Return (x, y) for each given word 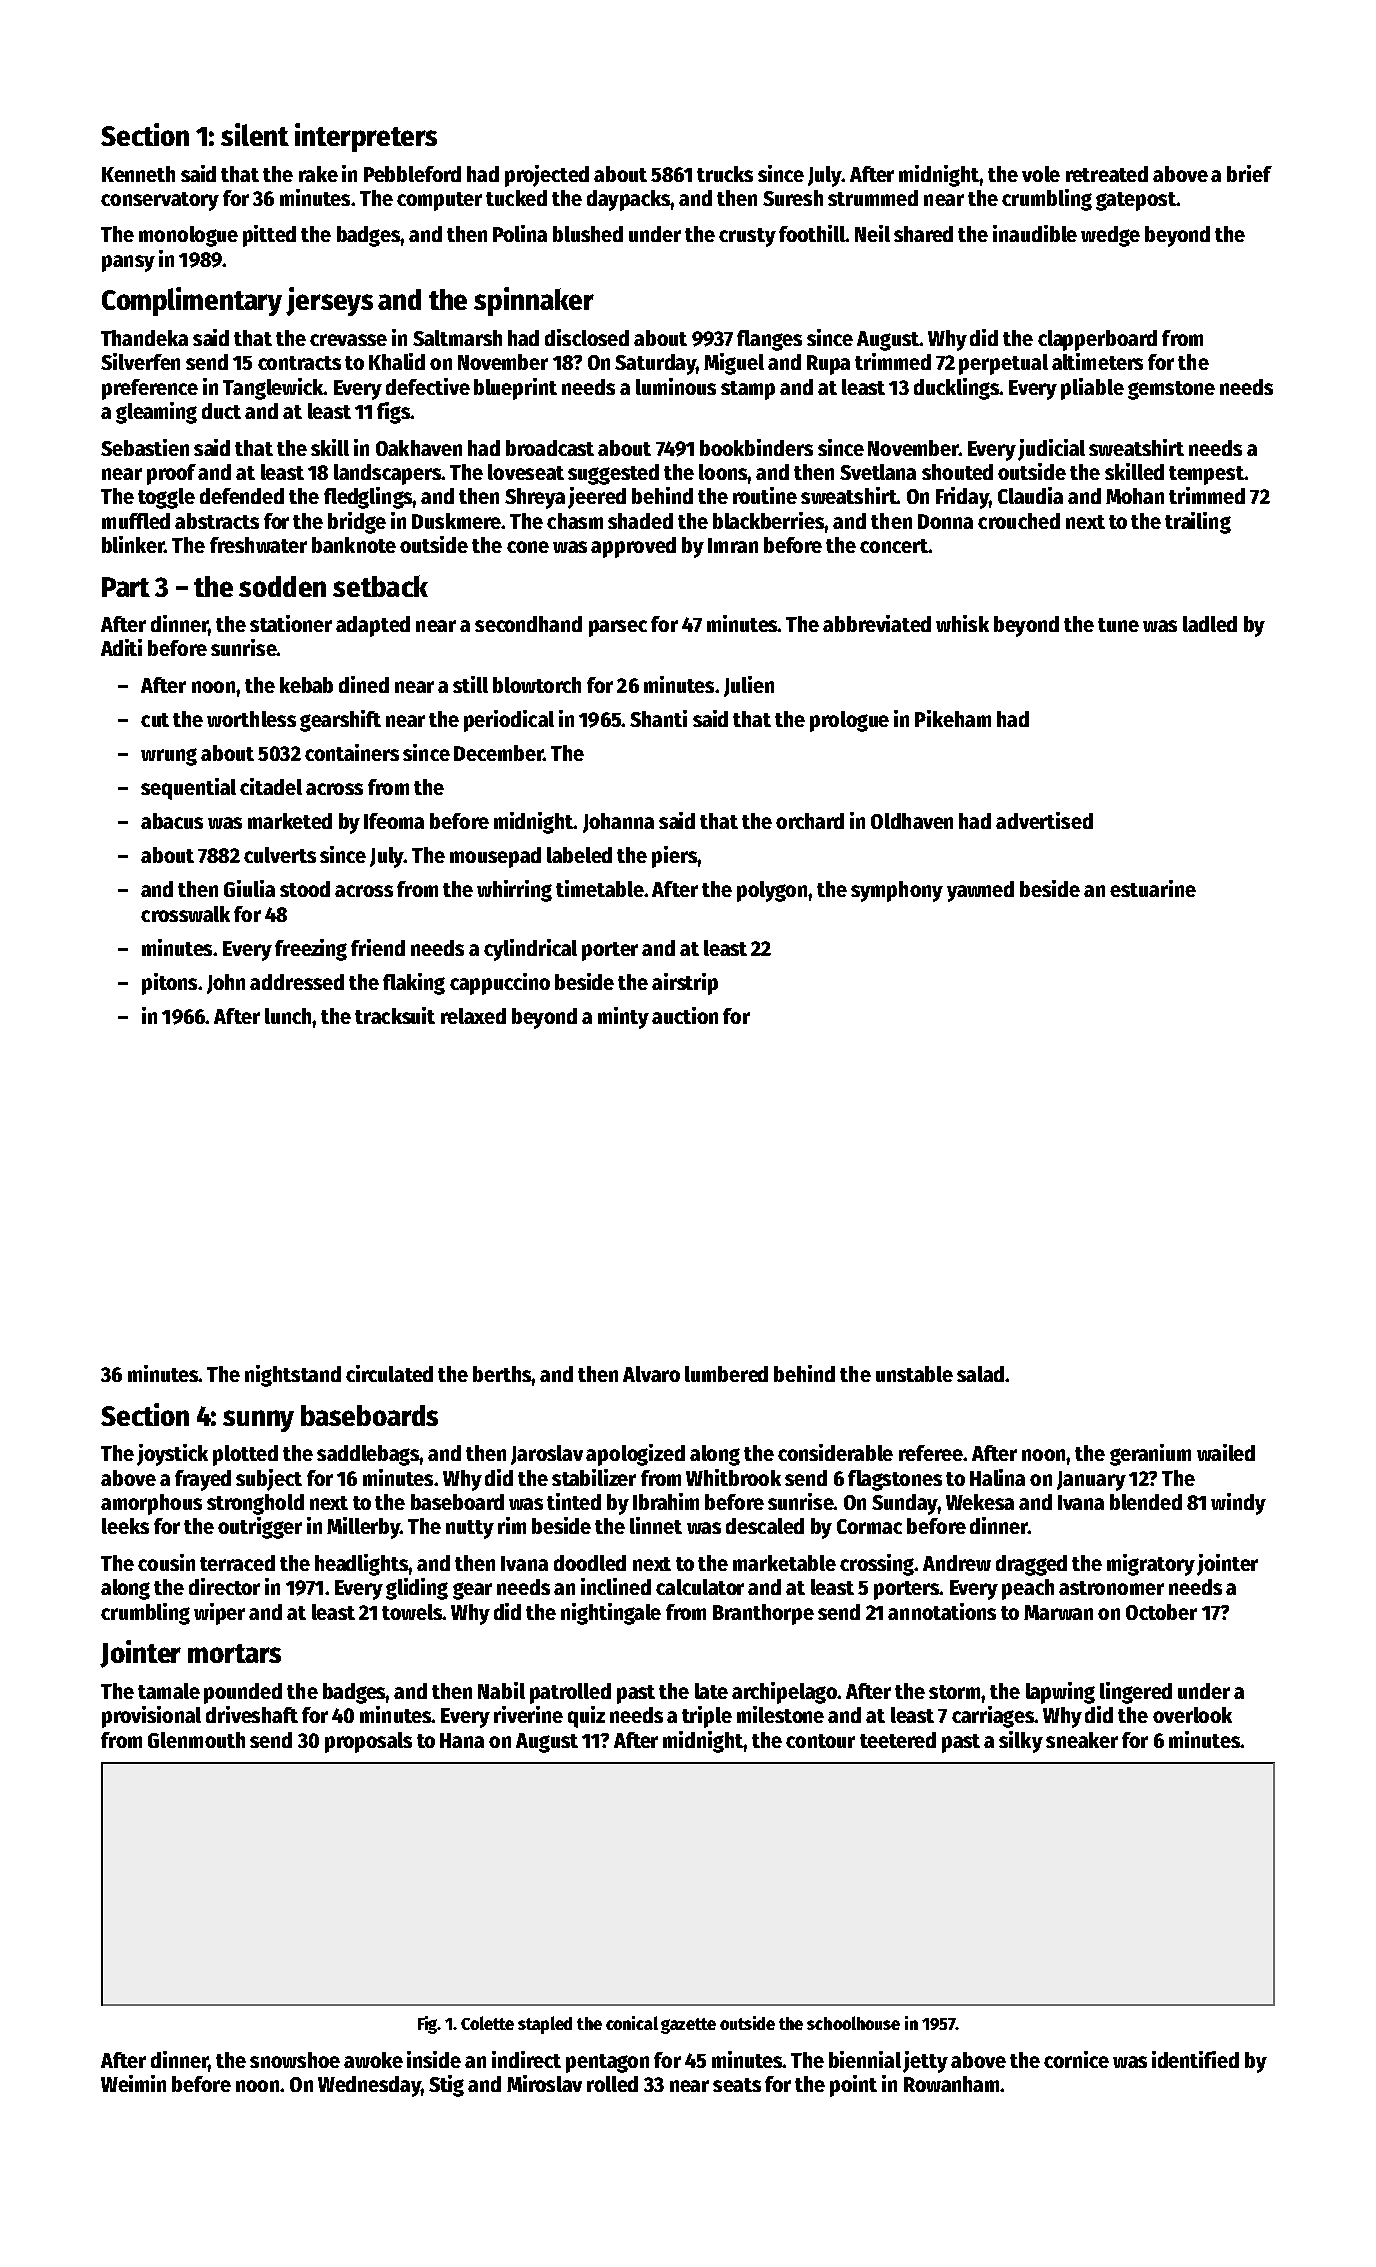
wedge (1110, 236)
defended (242, 496)
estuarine (1153, 888)
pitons (169, 984)
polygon (772, 891)
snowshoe (295, 2060)
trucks (725, 174)
